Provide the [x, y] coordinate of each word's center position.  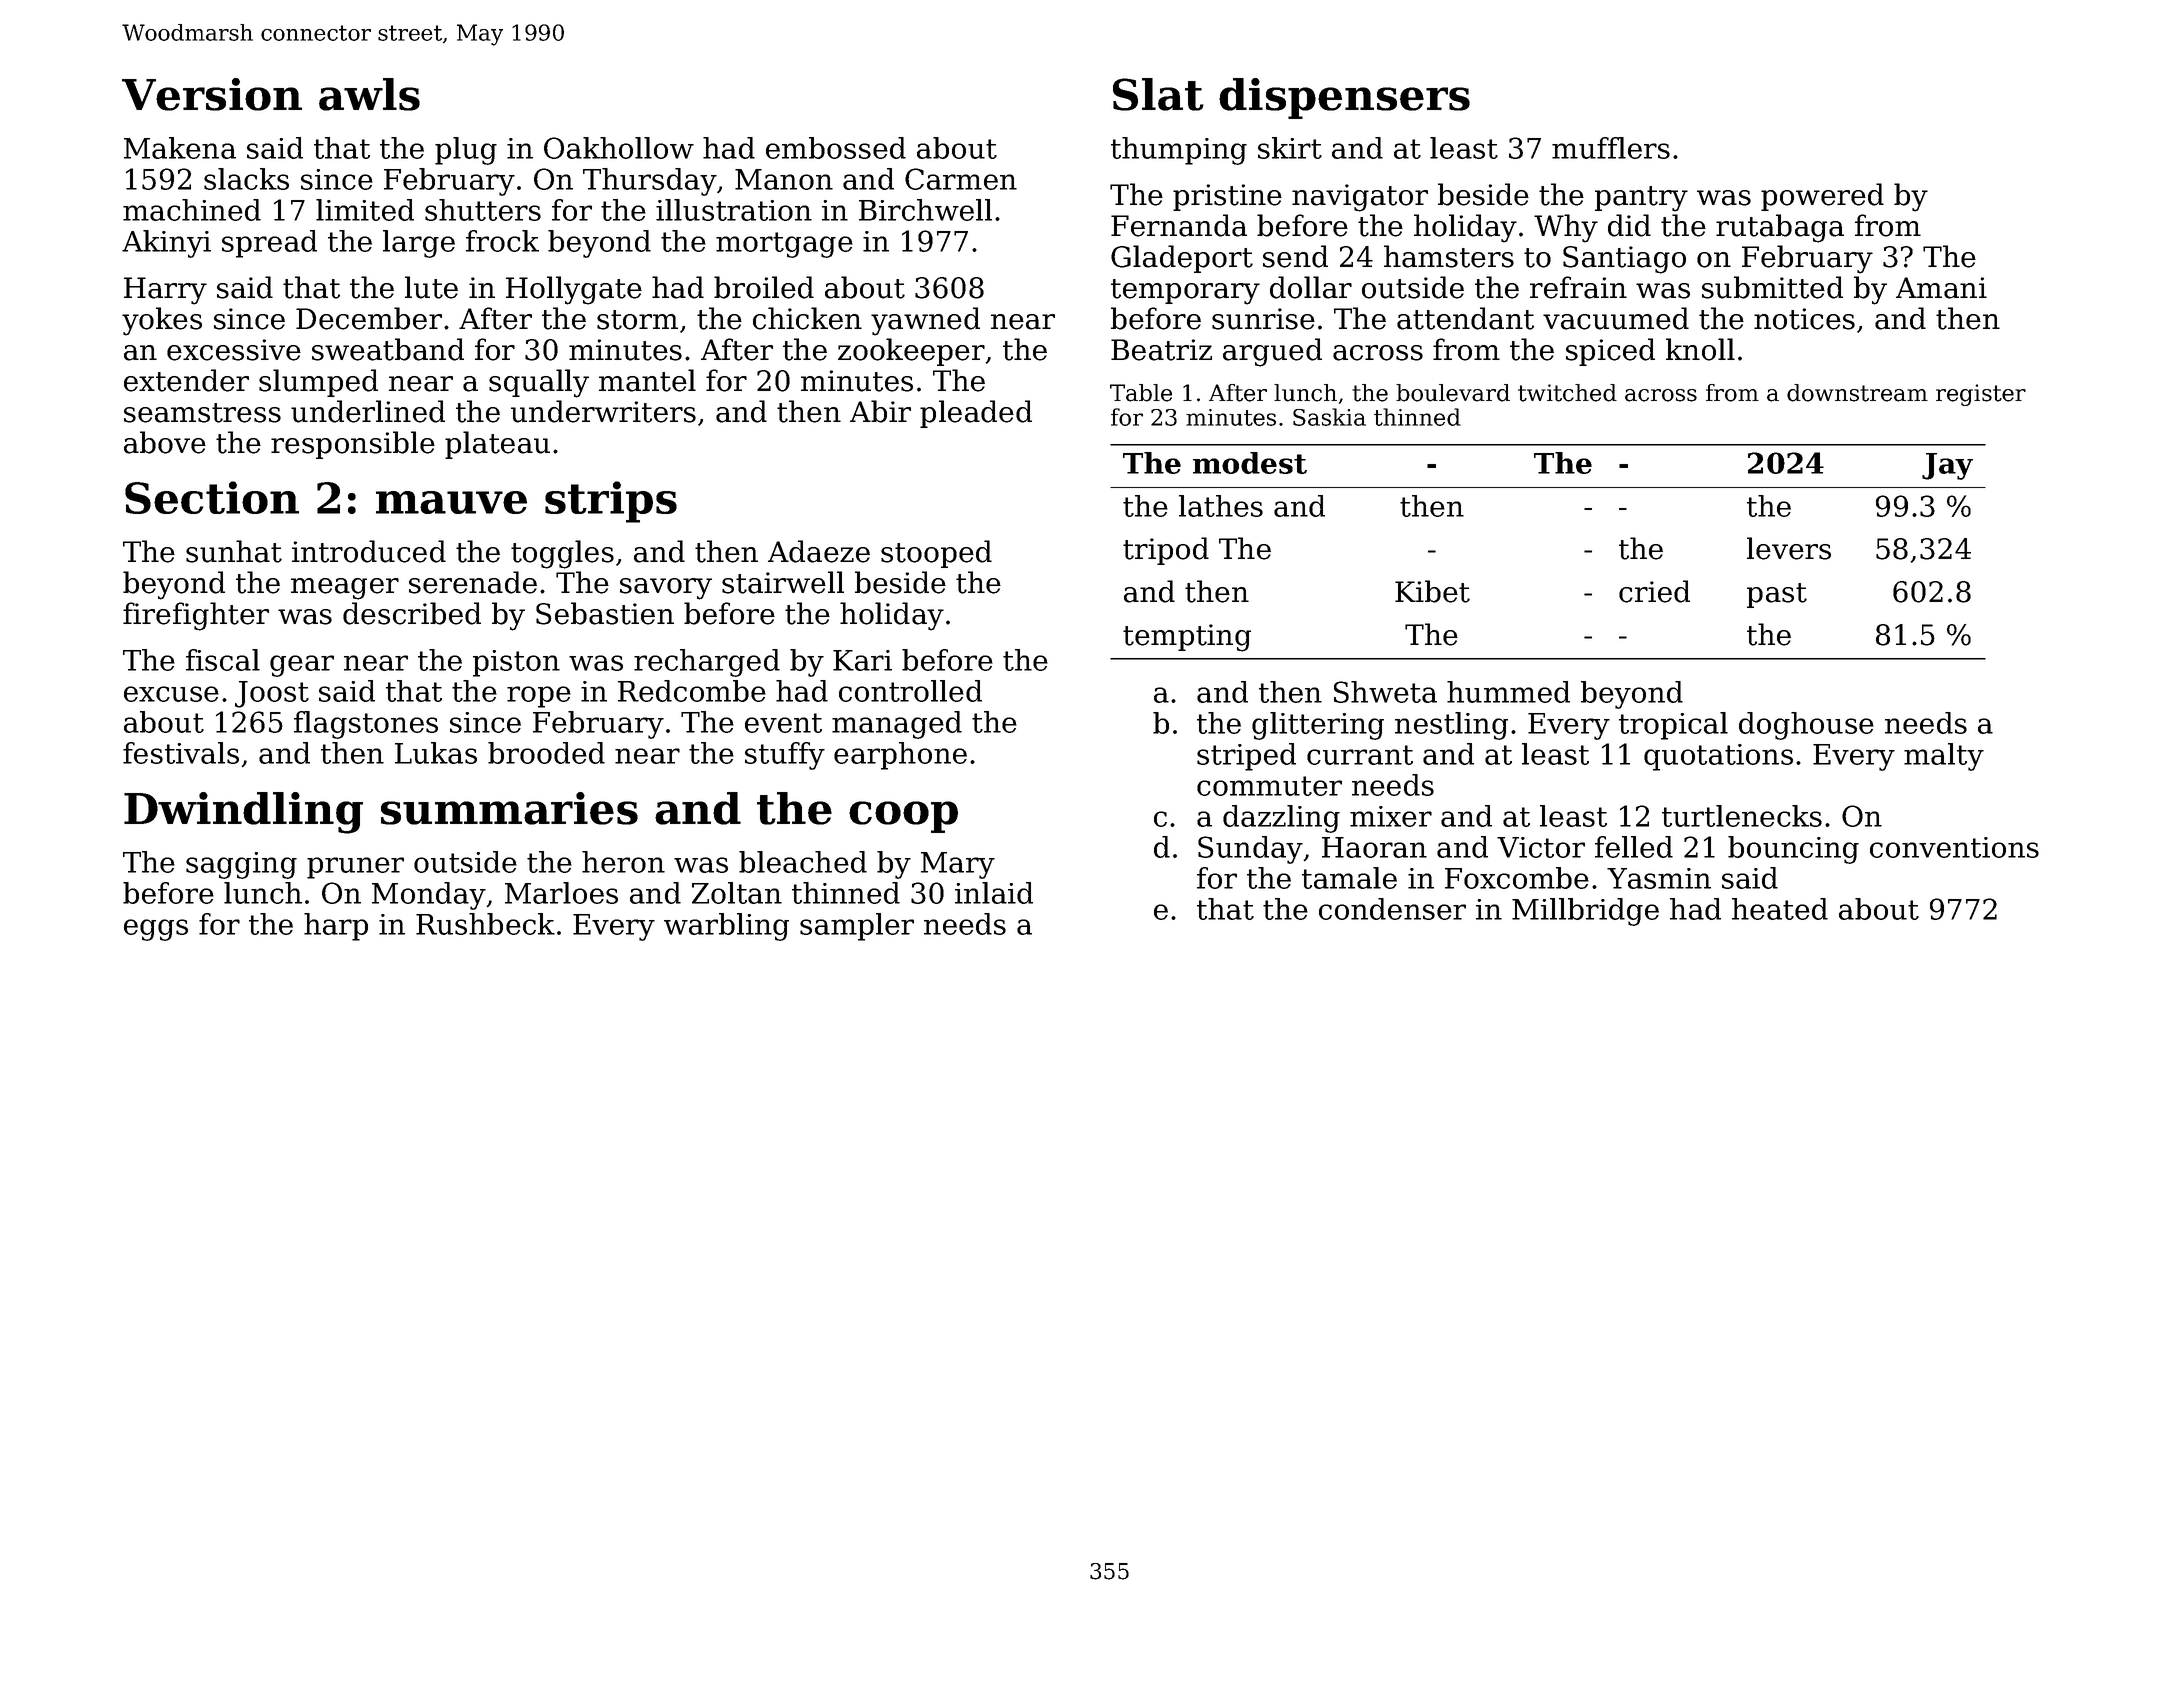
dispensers [1344, 98]
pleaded [976, 414]
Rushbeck [485, 924]
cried [1654, 591]
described [412, 613]
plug [466, 151]
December [369, 318]
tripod [1166, 551]
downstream [1857, 393]
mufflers [1611, 148]
